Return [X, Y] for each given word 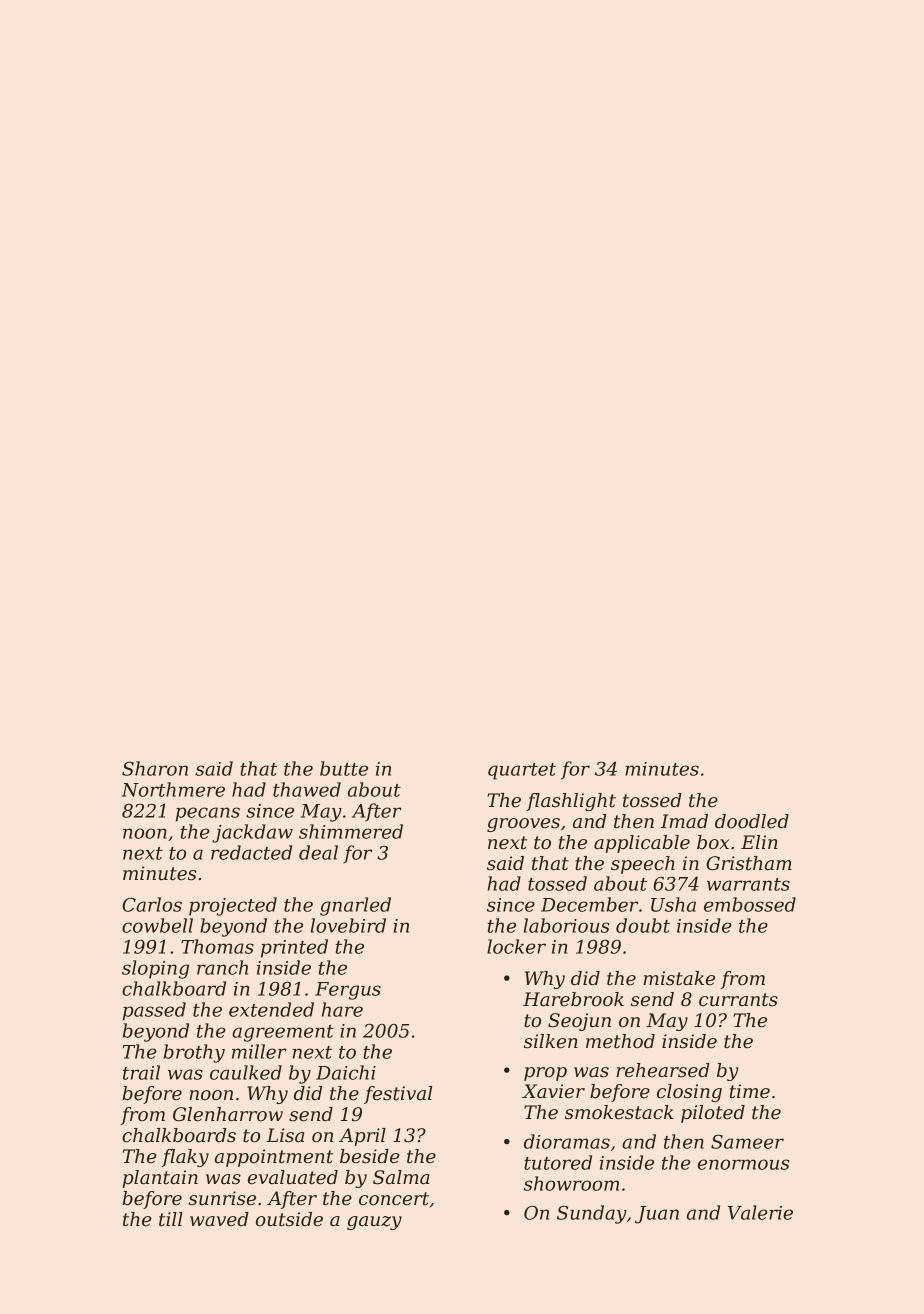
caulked [246, 1072]
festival [398, 1095]
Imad [684, 821]
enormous [743, 1164]
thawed [307, 789]
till [171, 1219]
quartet [522, 771]
